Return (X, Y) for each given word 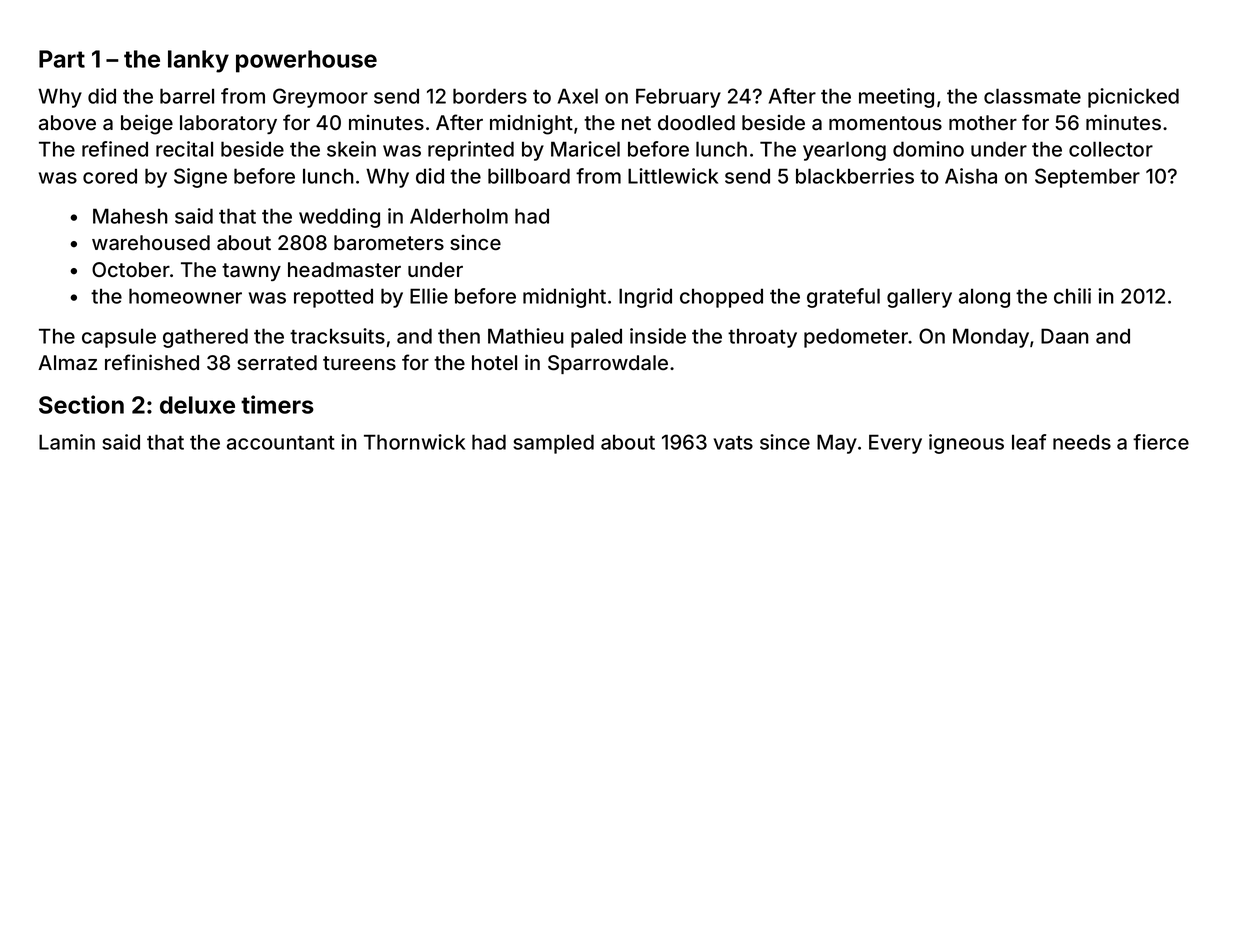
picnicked (1133, 98)
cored (110, 176)
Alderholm (459, 216)
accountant (281, 443)
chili (1072, 296)
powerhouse (306, 61)
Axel (578, 96)
